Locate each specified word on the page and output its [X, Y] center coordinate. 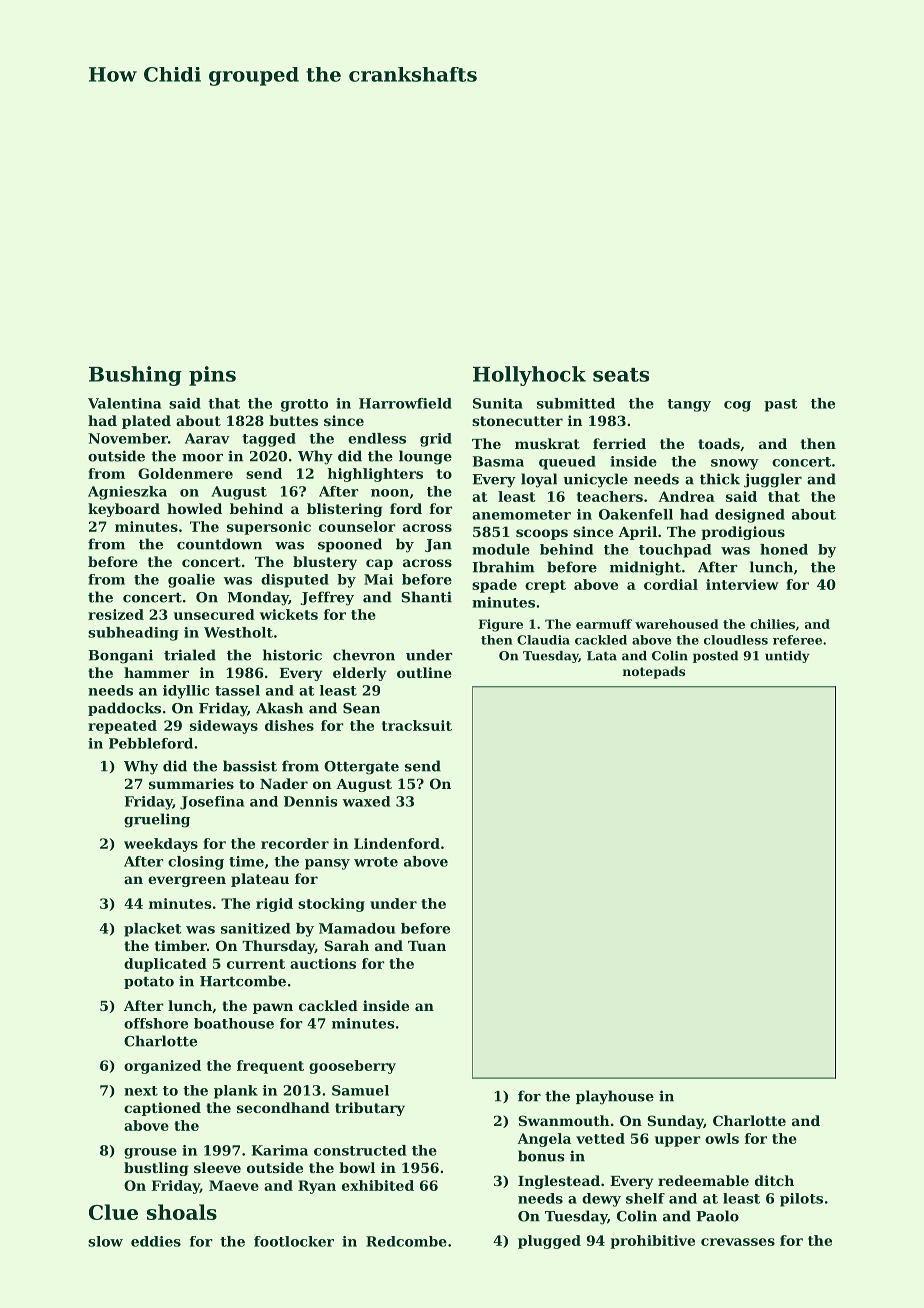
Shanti [426, 597]
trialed [190, 655]
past [780, 405]
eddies [156, 1241]
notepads [654, 672]
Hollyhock [529, 376]
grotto [304, 405]
